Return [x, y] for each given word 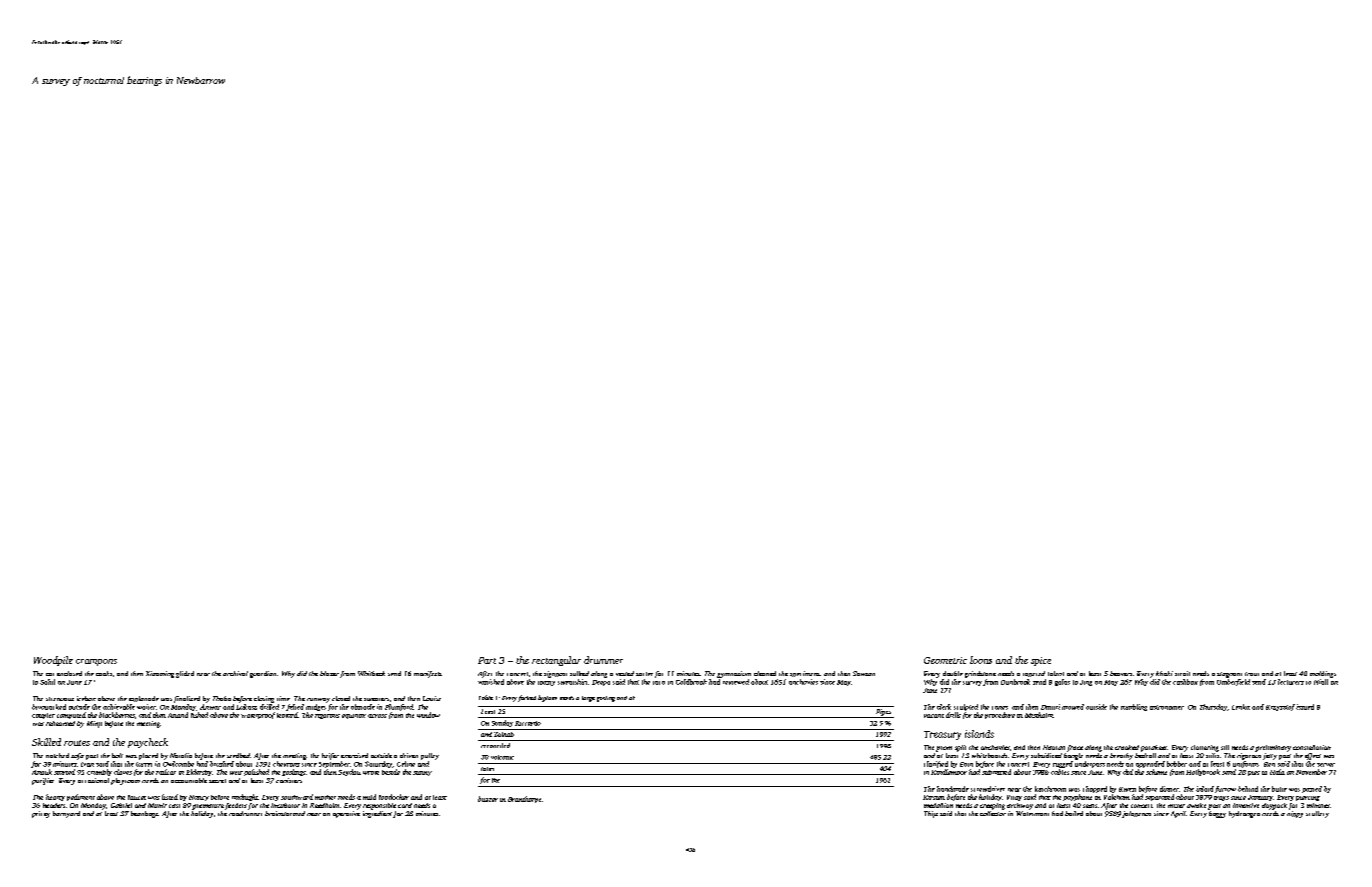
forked [527, 698]
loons [981, 660]
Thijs [931, 814]
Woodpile [53, 661]
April [1178, 814]
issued [1305, 707]
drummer [603, 660]
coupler [43, 716]
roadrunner [245, 813]
